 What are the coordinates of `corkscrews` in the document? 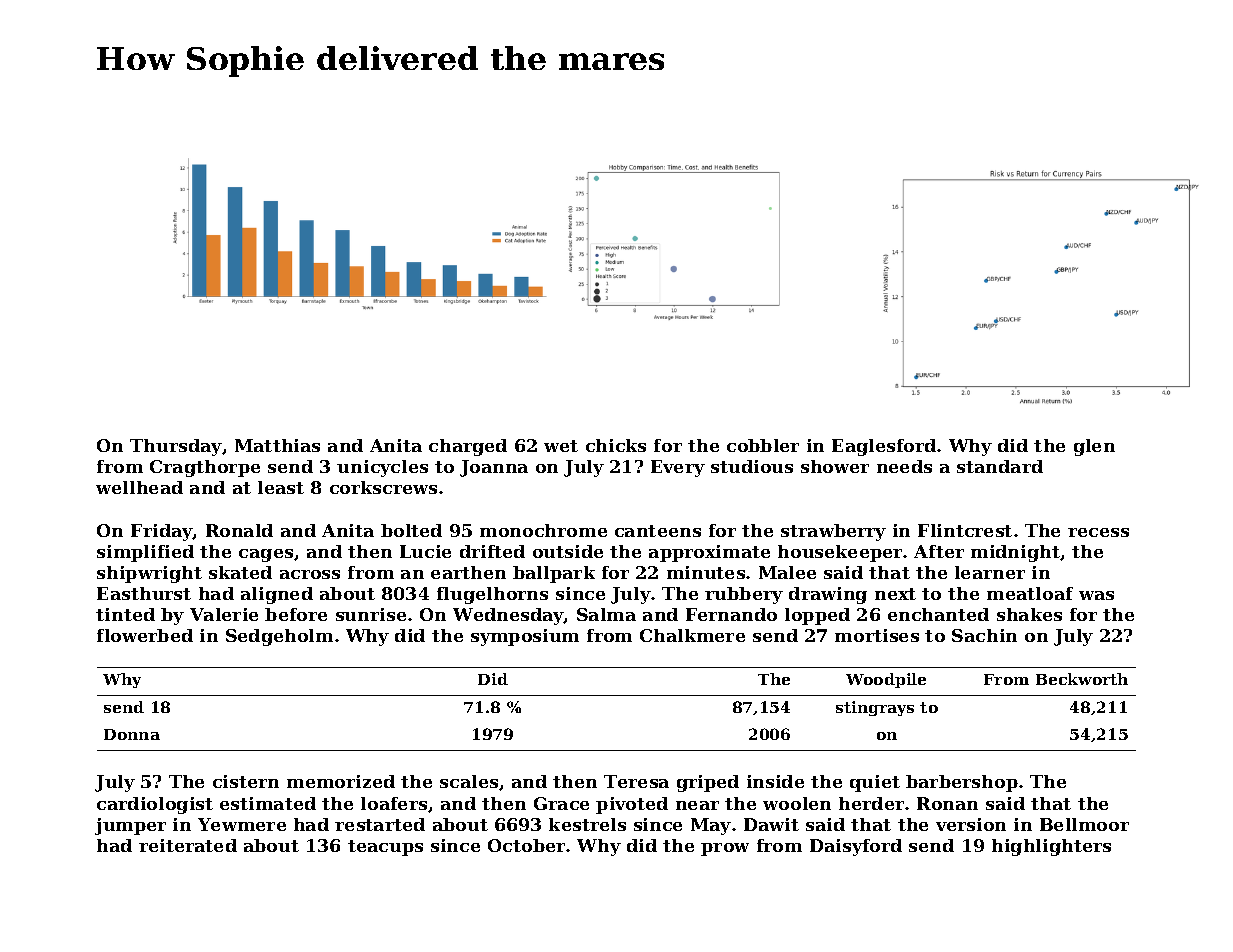 It's located at (383, 487).
